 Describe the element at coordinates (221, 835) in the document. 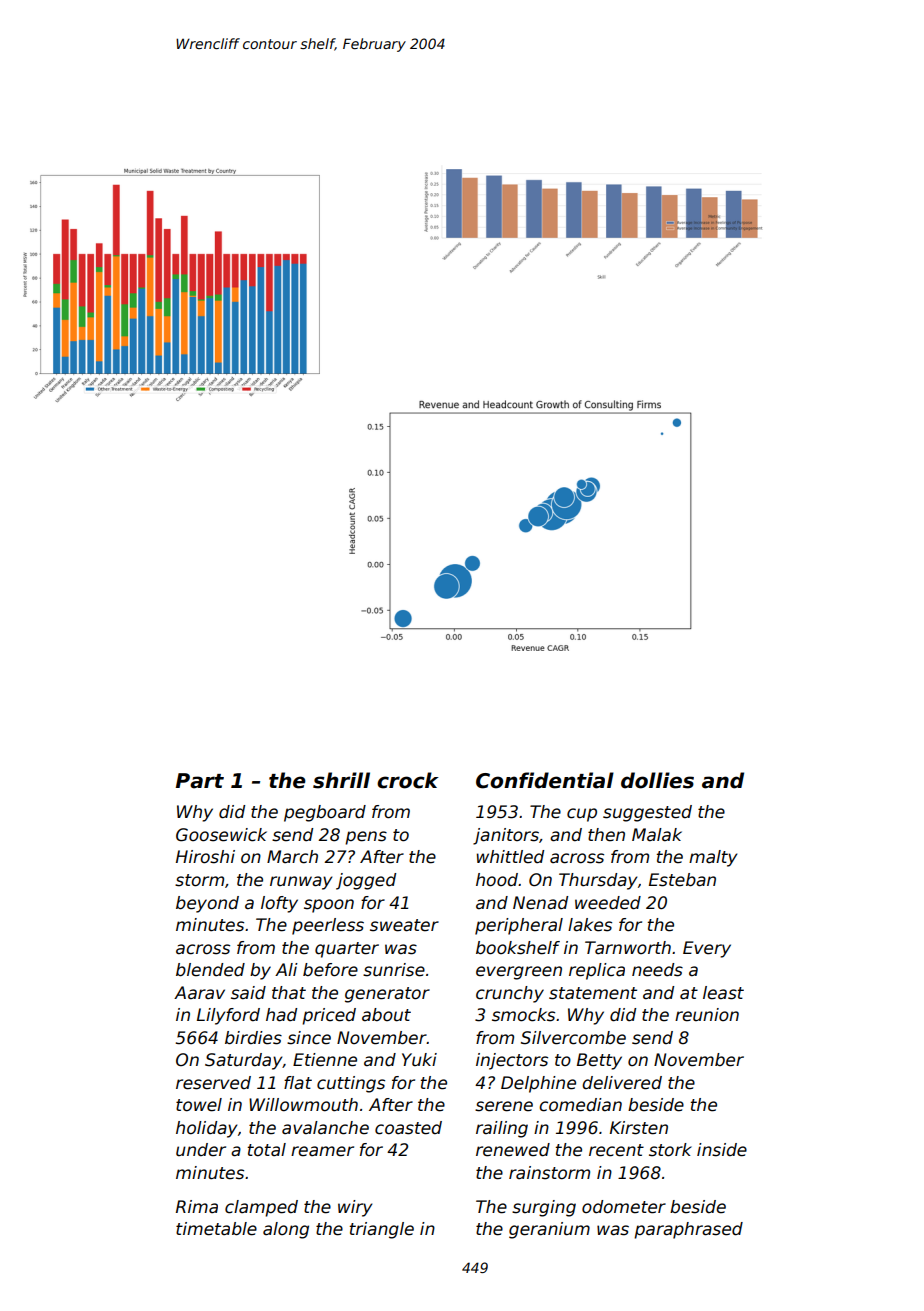

I see `Goosewick` at that location.
